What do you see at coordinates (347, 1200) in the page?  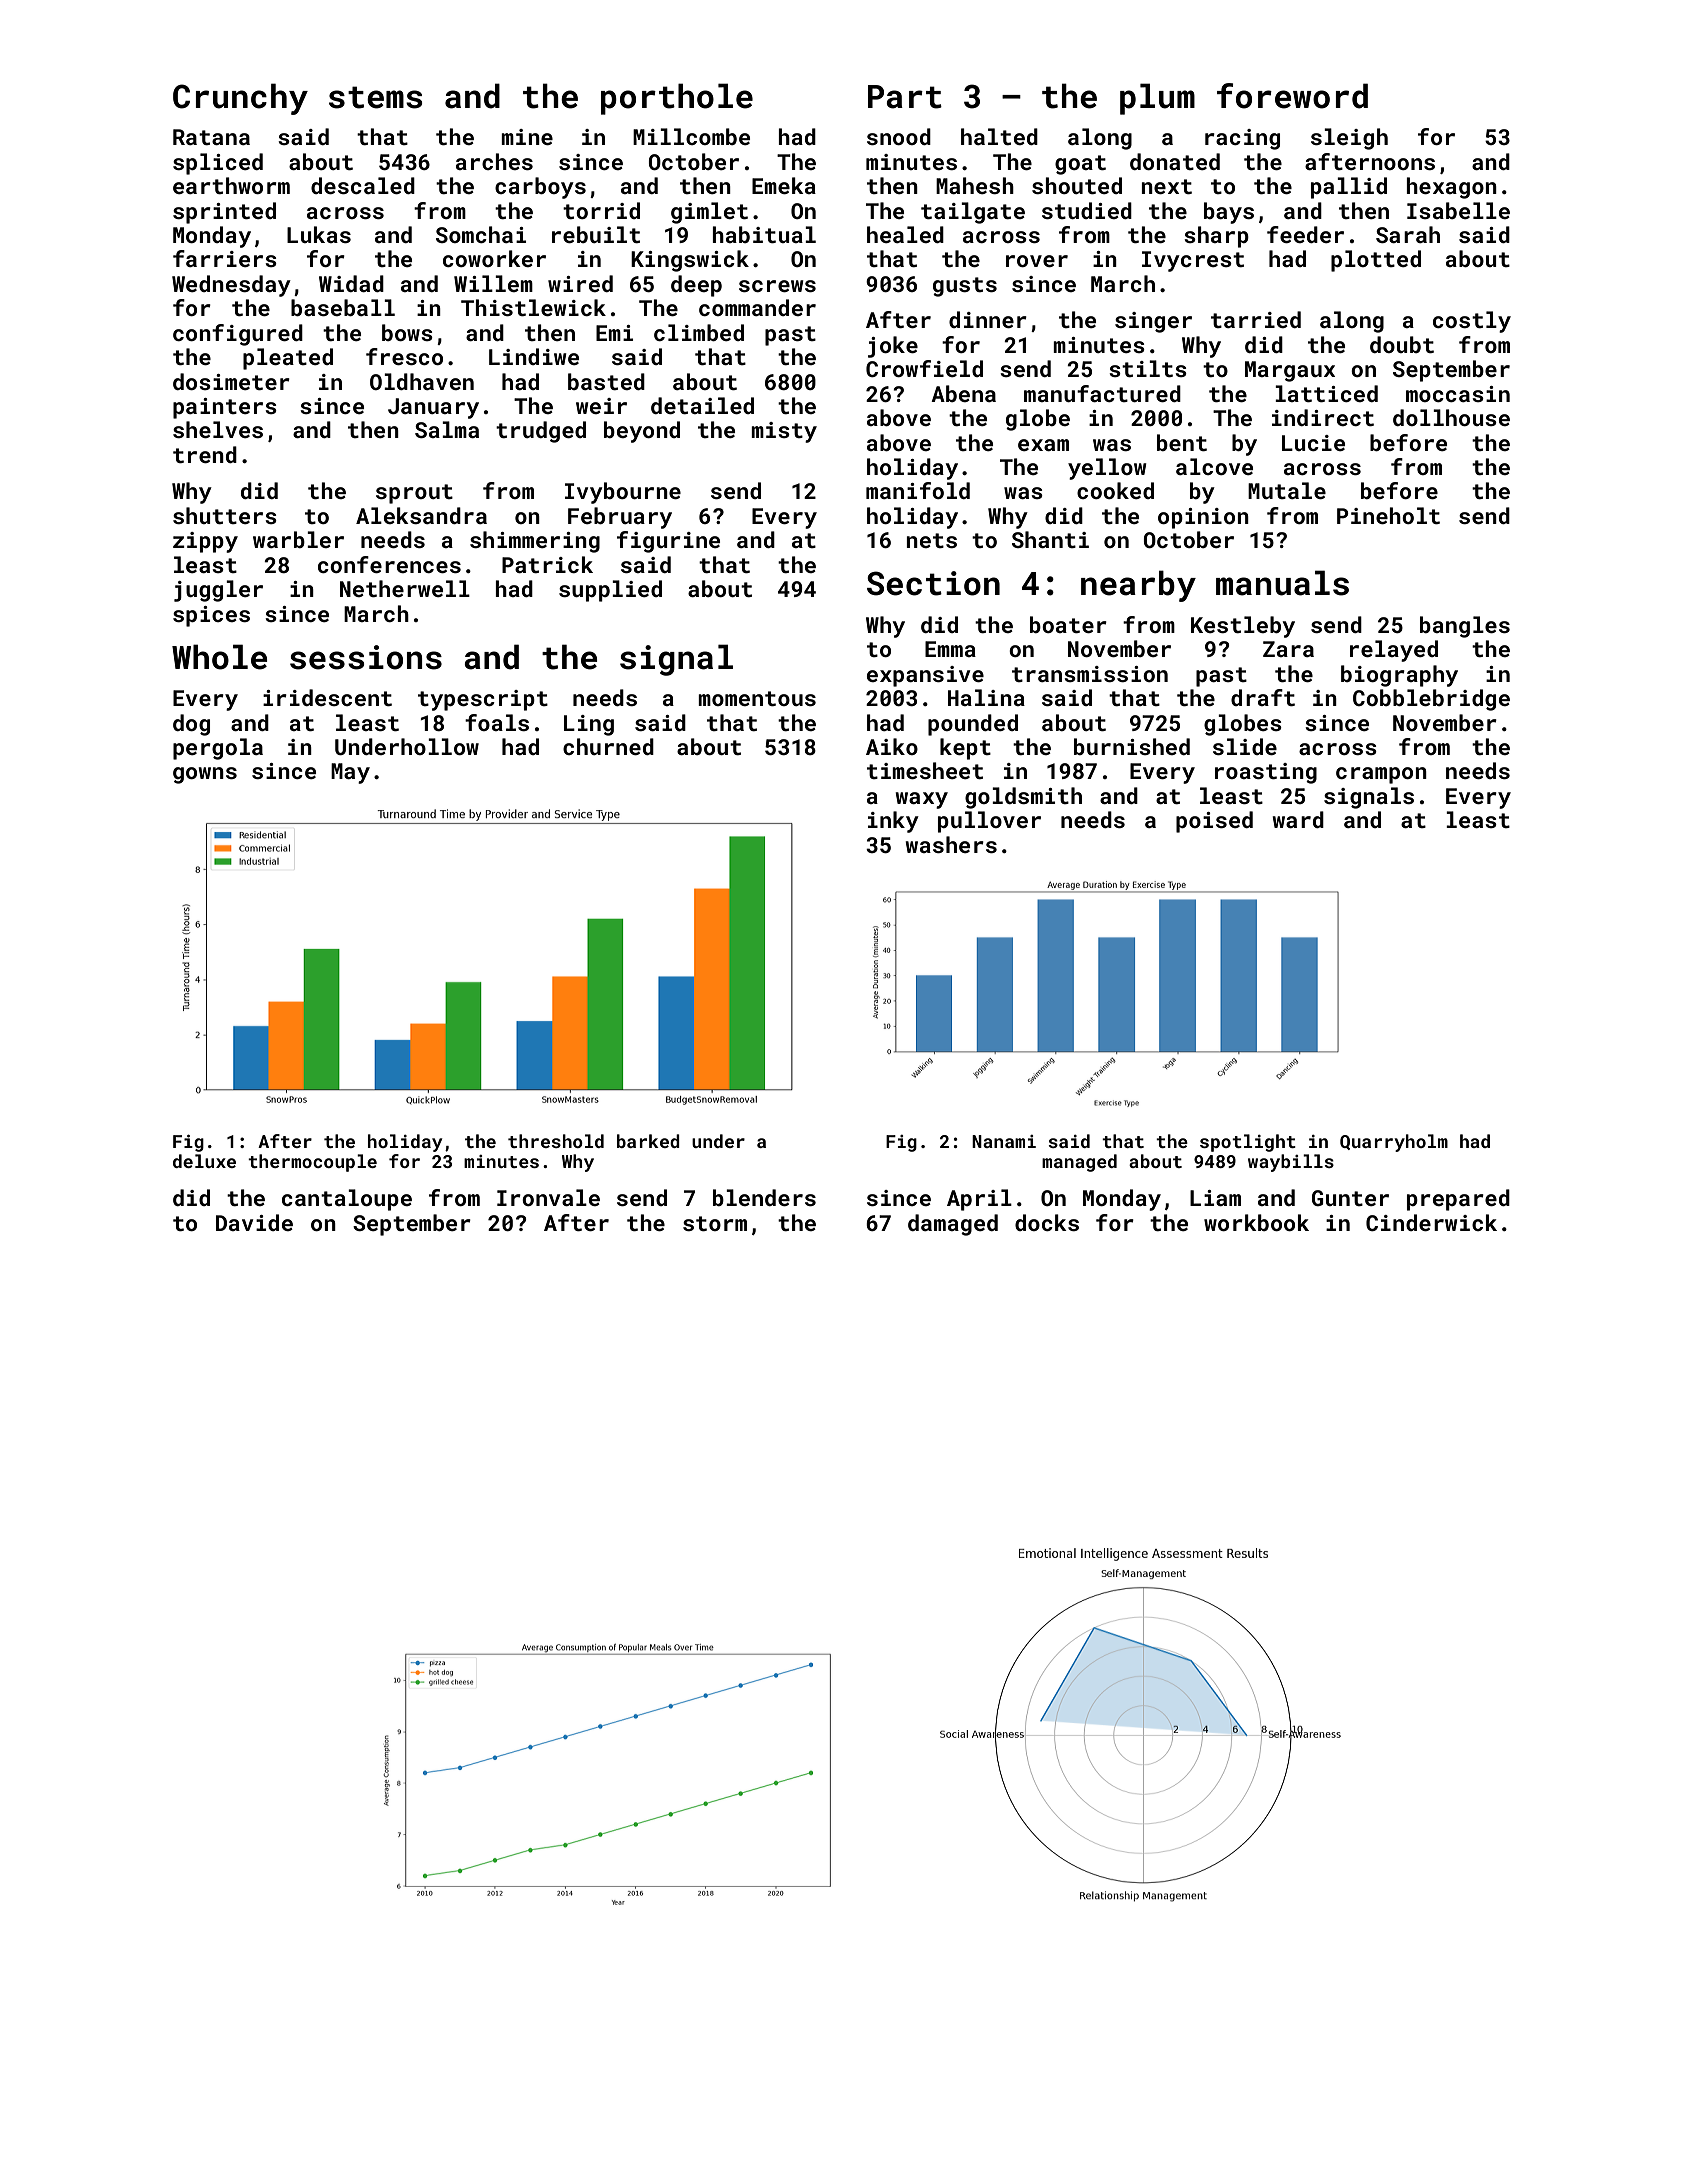 I see `cantaloupe` at bounding box center [347, 1200].
